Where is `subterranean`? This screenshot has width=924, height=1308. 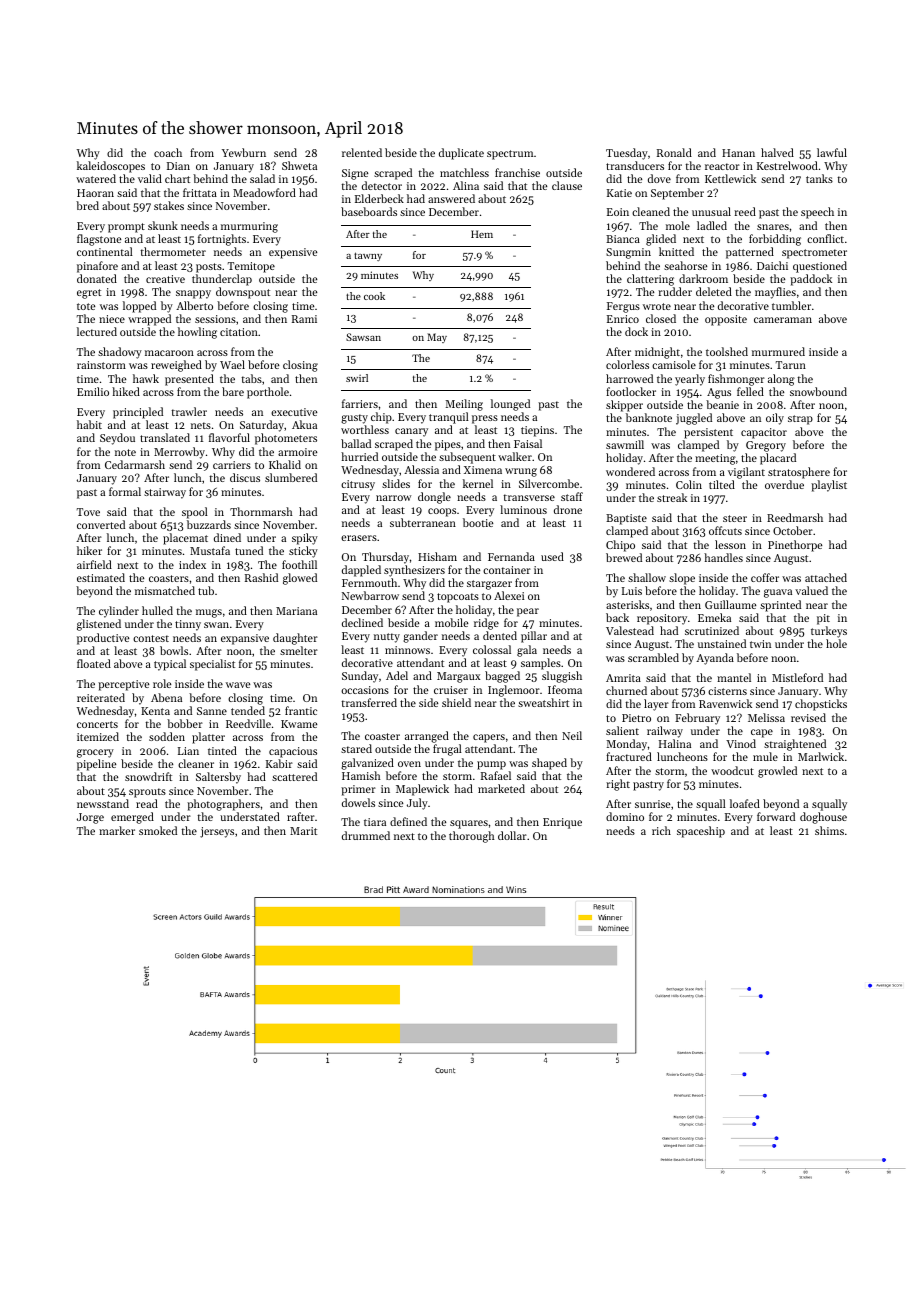
subterranean is located at coordinates (423, 522).
